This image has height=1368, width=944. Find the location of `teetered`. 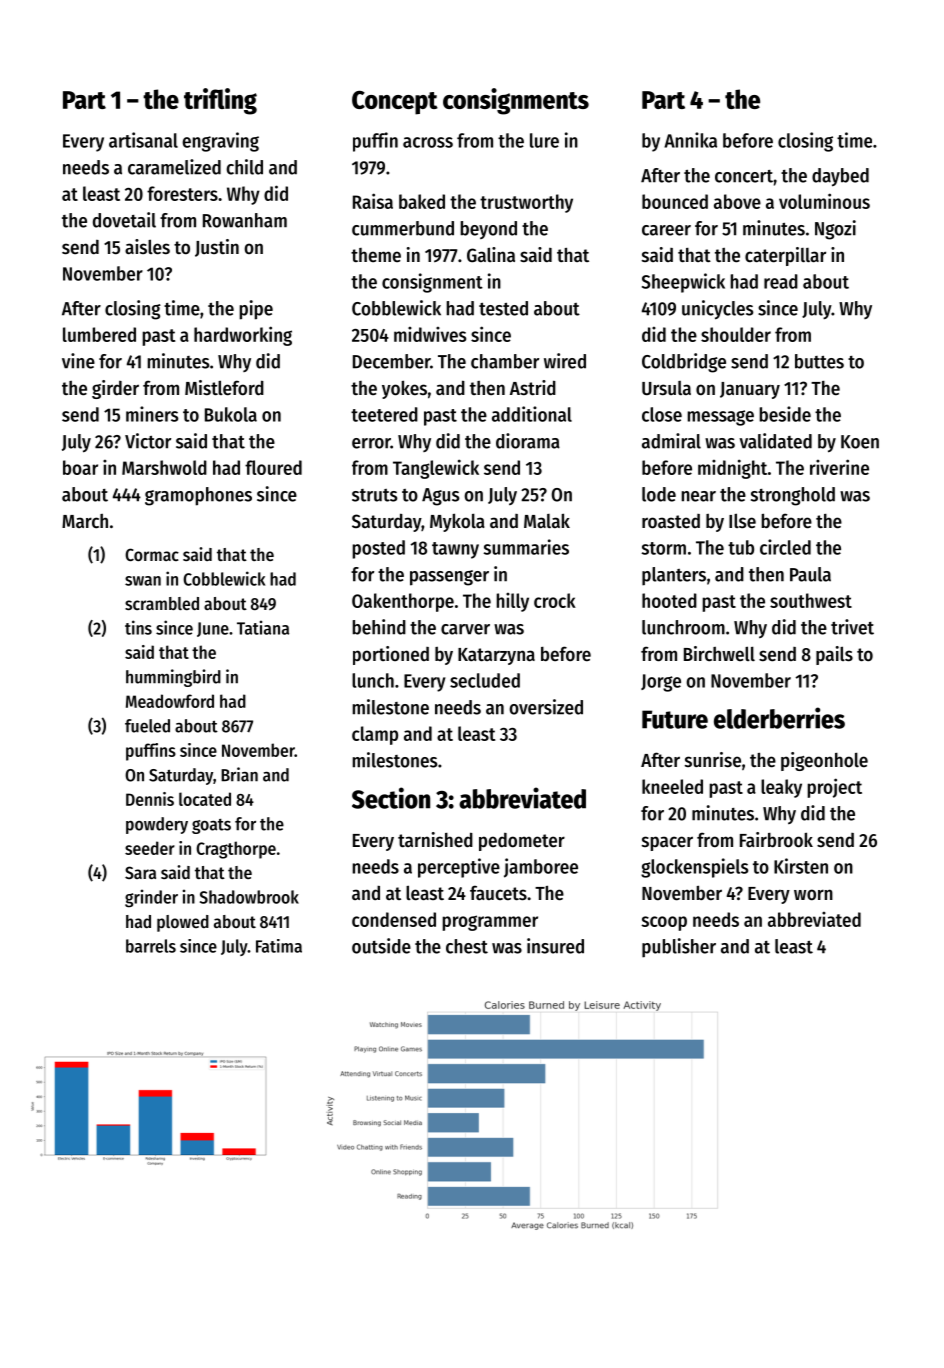

teetered is located at coordinates (384, 414).
